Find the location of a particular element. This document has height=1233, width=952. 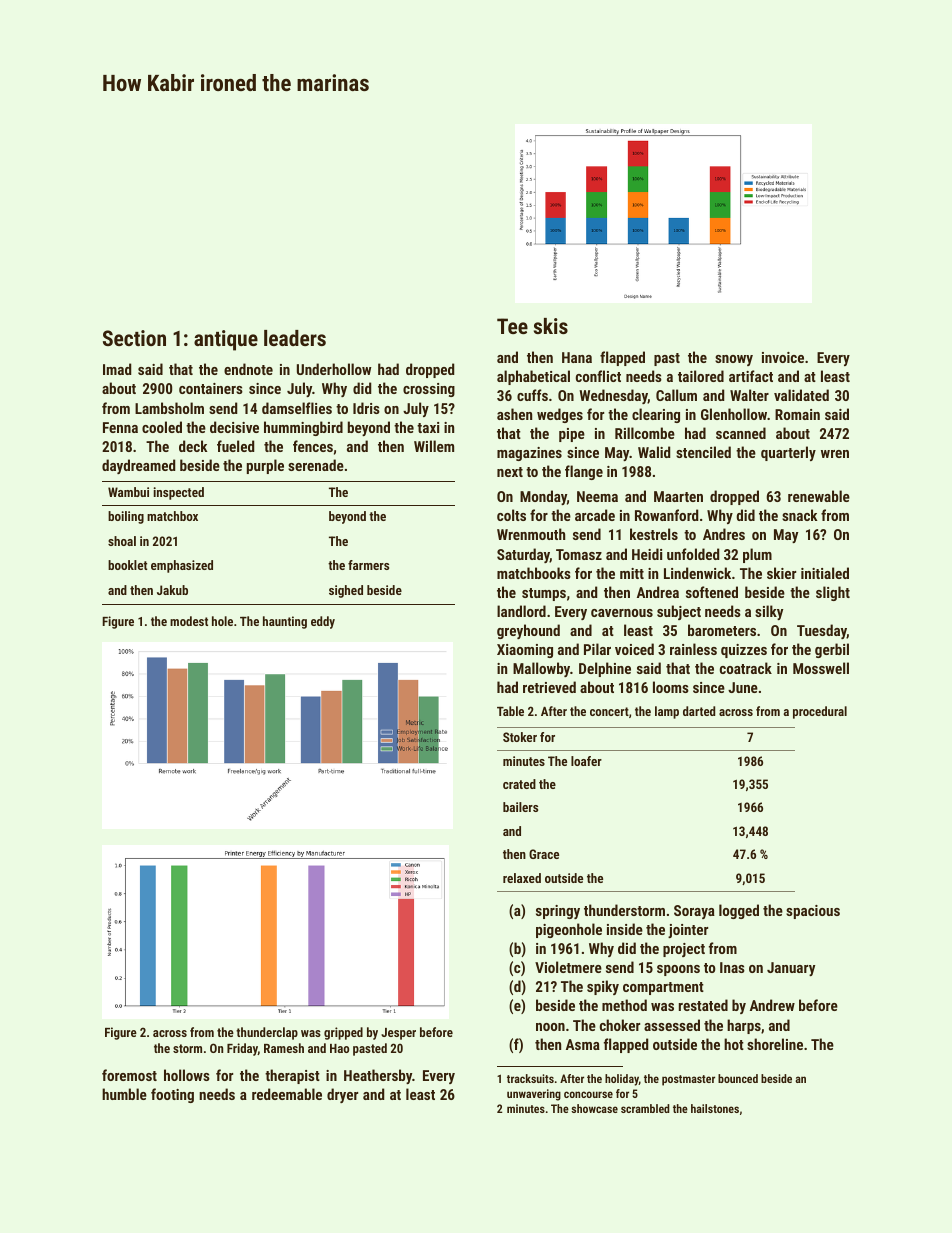

foremost is located at coordinates (129, 1075).
